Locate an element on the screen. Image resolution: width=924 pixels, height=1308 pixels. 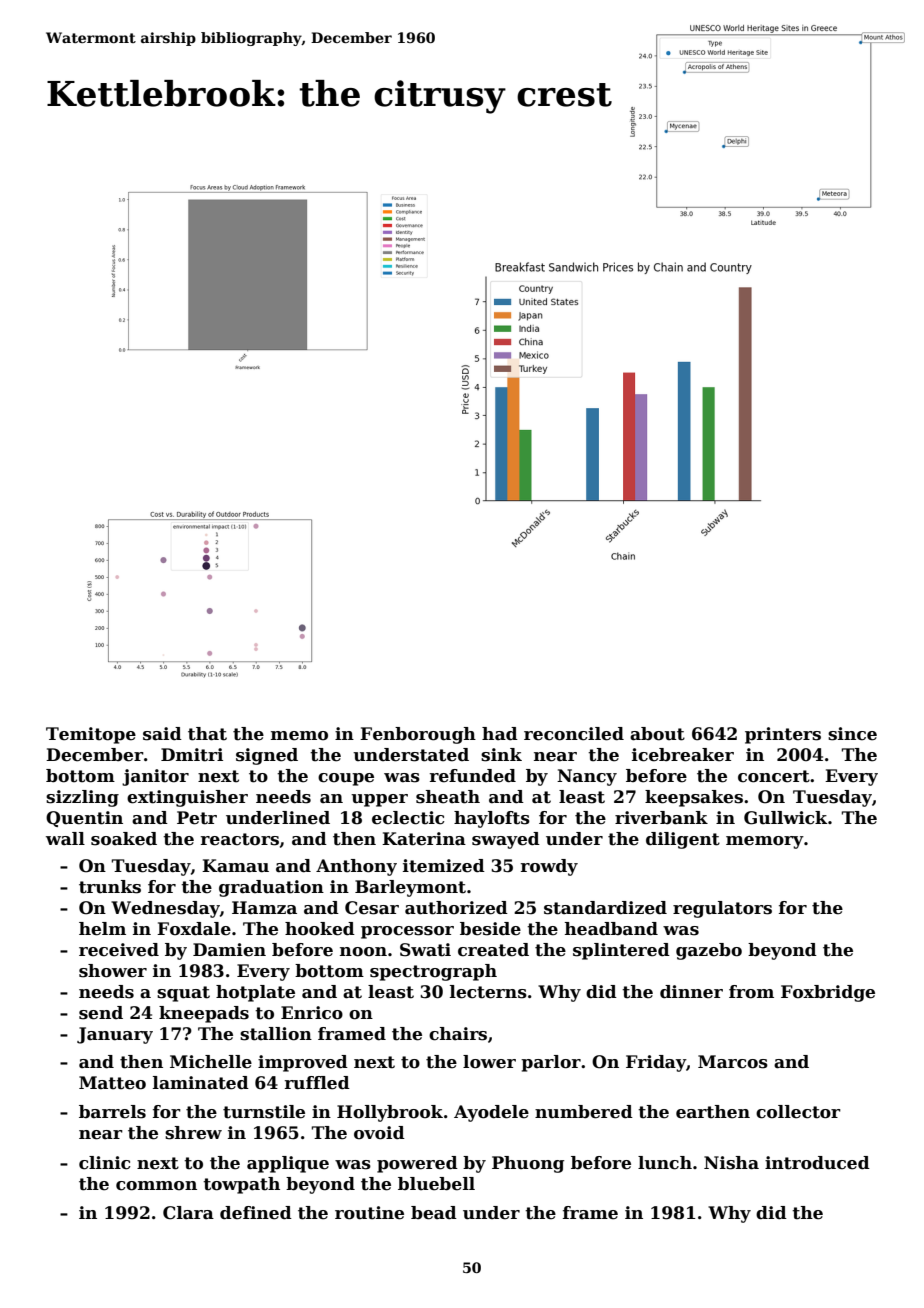
send is located at coordinates (101, 1013).
